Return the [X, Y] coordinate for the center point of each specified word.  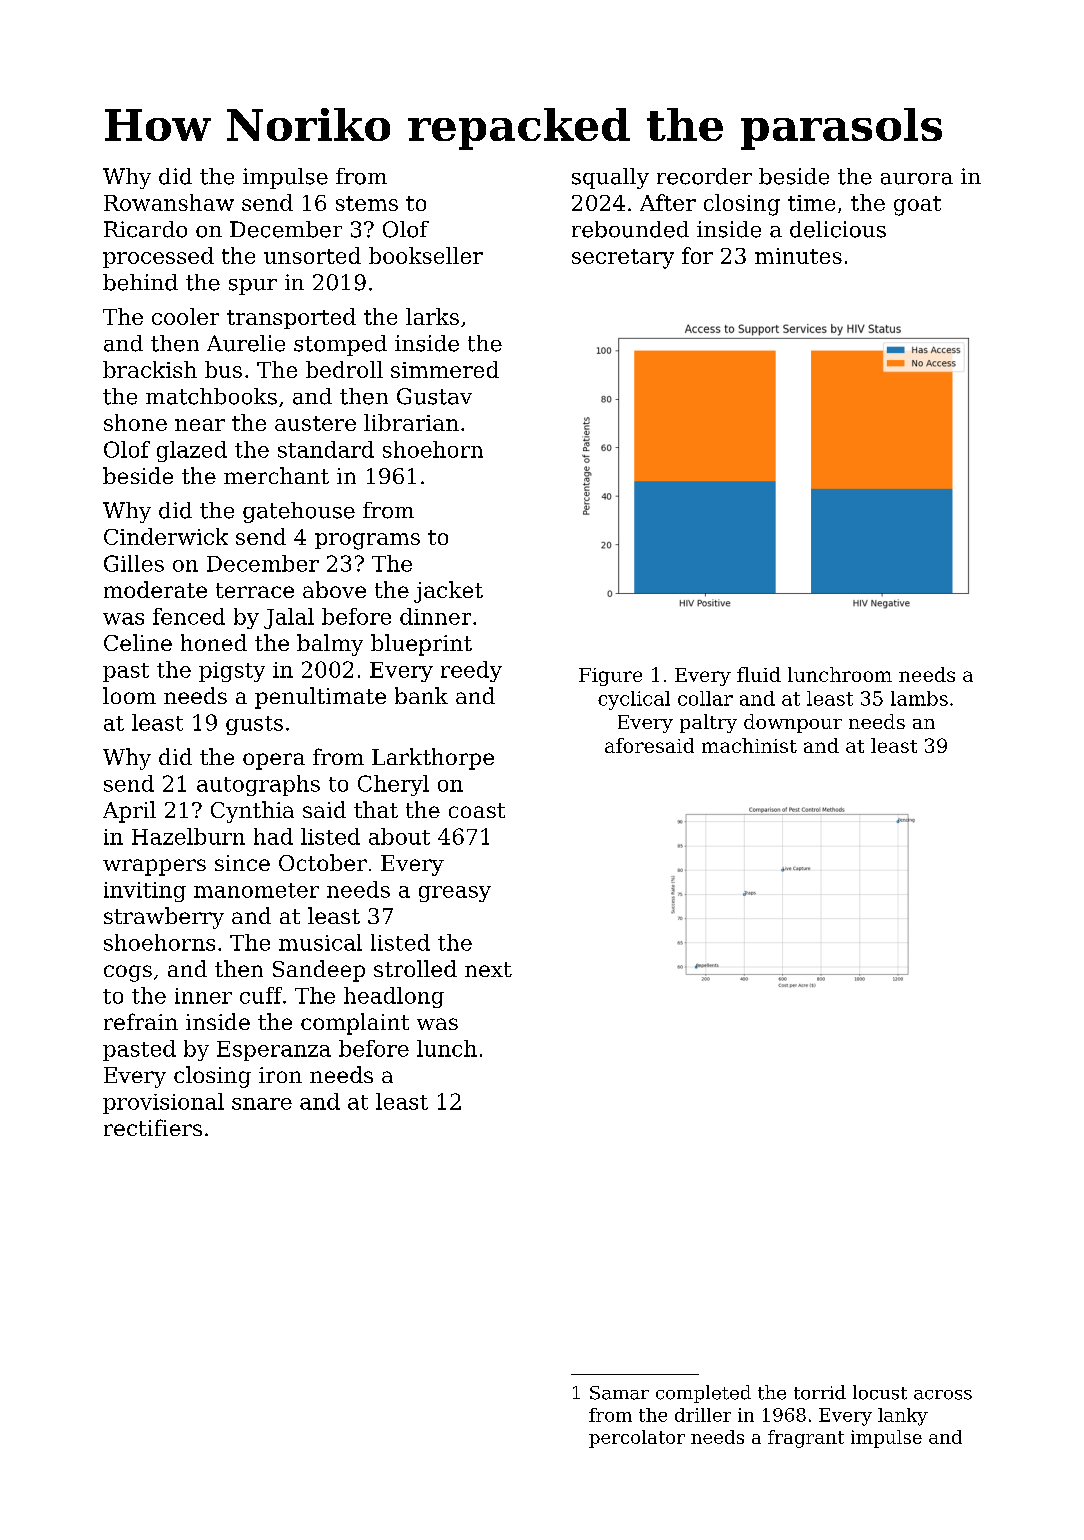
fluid [759, 674]
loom [129, 695]
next [488, 969]
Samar [619, 1393]
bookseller [426, 255]
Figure [610, 677]
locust [880, 1392]
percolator [637, 1439]
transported [291, 318]
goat [917, 206]
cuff [261, 995]
